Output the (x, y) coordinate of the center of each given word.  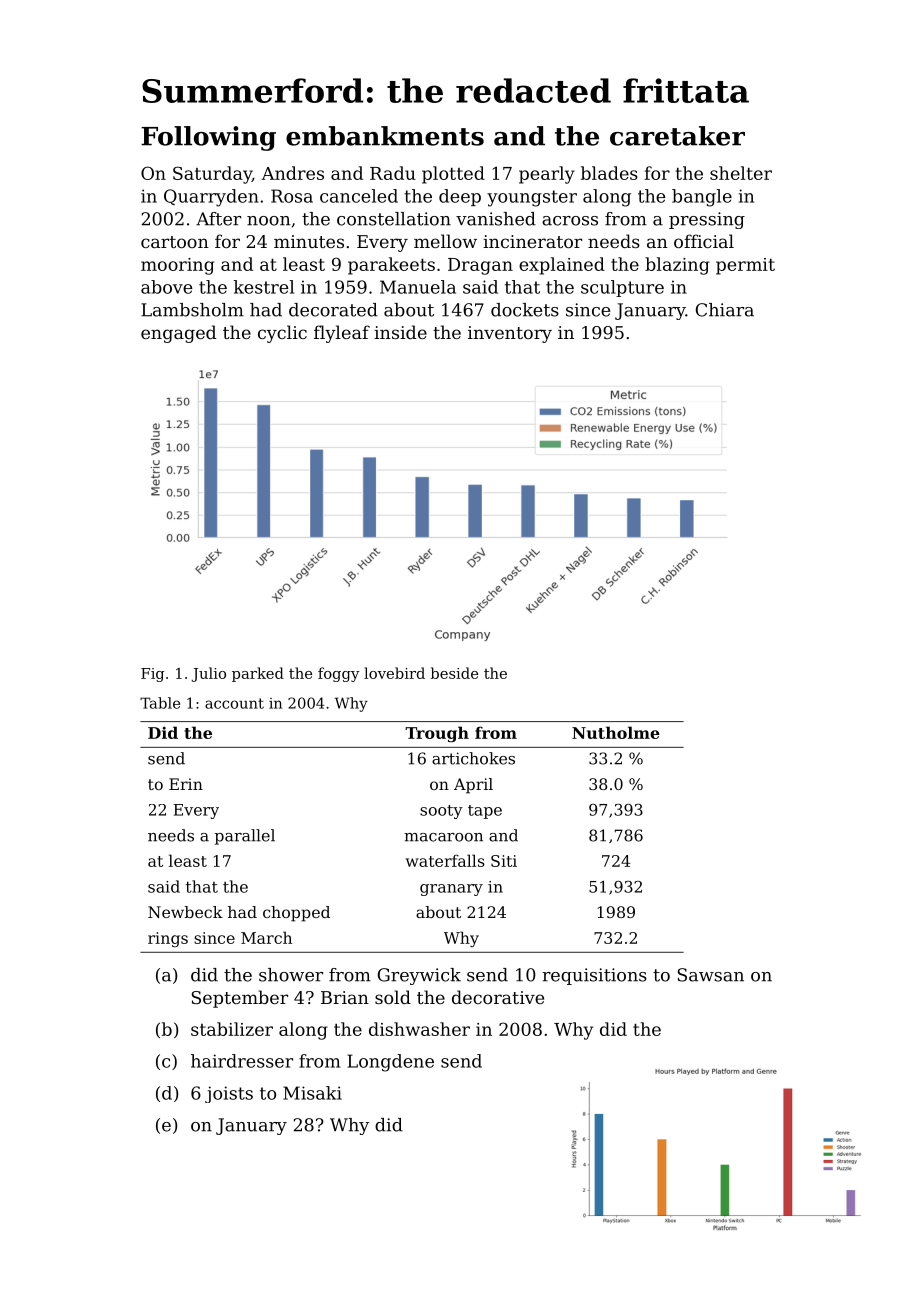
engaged (178, 334)
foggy (338, 674)
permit (745, 266)
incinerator (532, 241)
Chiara (725, 310)
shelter (741, 173)
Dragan (480, 266)
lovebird (394, 673)
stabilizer (232, 1029)
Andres (292, 173)
